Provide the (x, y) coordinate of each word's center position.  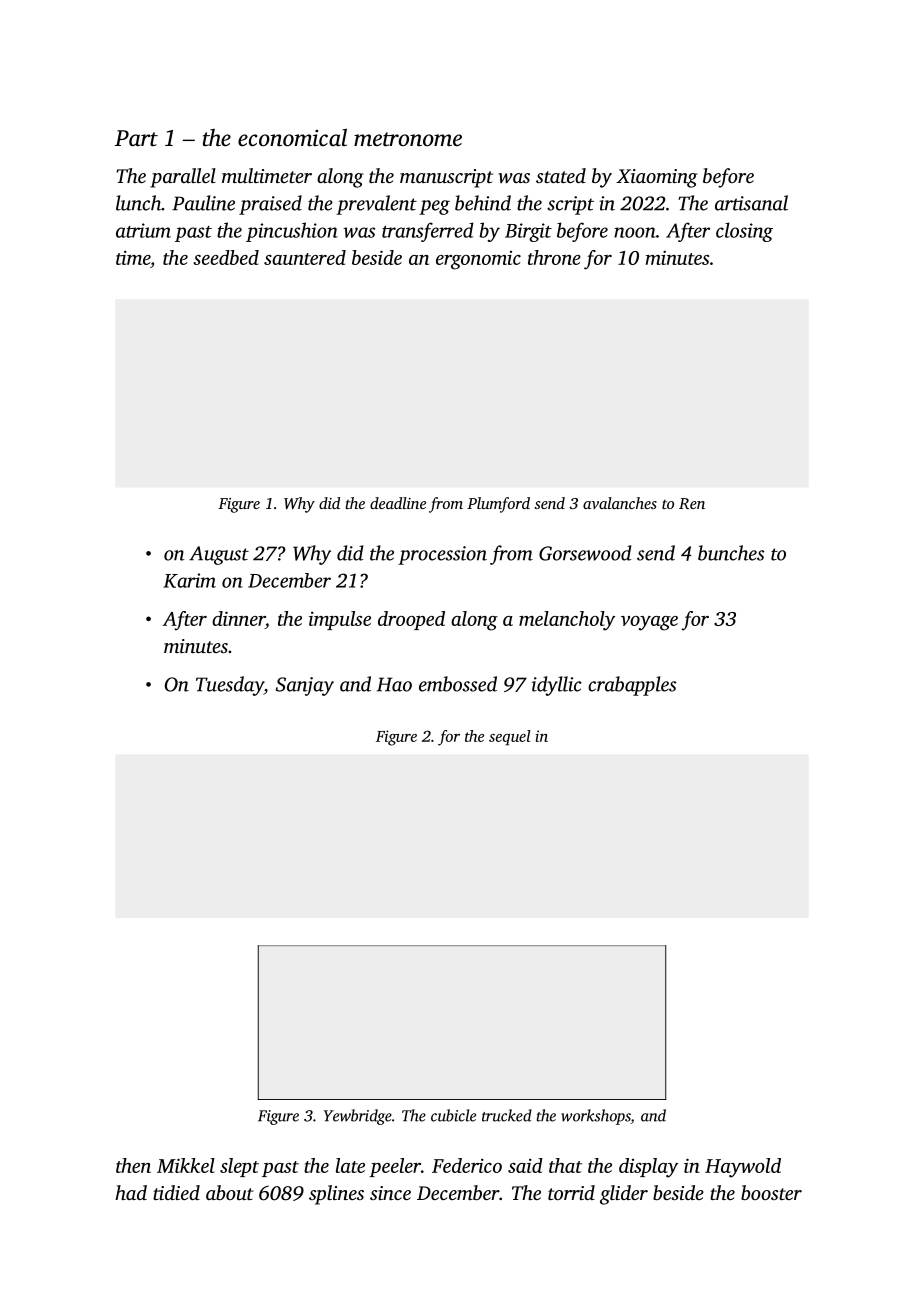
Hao (394, 684)
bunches (731, 553)
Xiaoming (657, 178)
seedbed (226, 257)
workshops (596, 1117)
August (219, 555)
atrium (143, 230)
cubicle (453, 1115)
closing (744, 232)
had (131, 1192)
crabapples (632, 686)
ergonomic (478, 260)
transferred (428, 232)
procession (442, 555)
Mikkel (186, 1165)
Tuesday (230, 686)
